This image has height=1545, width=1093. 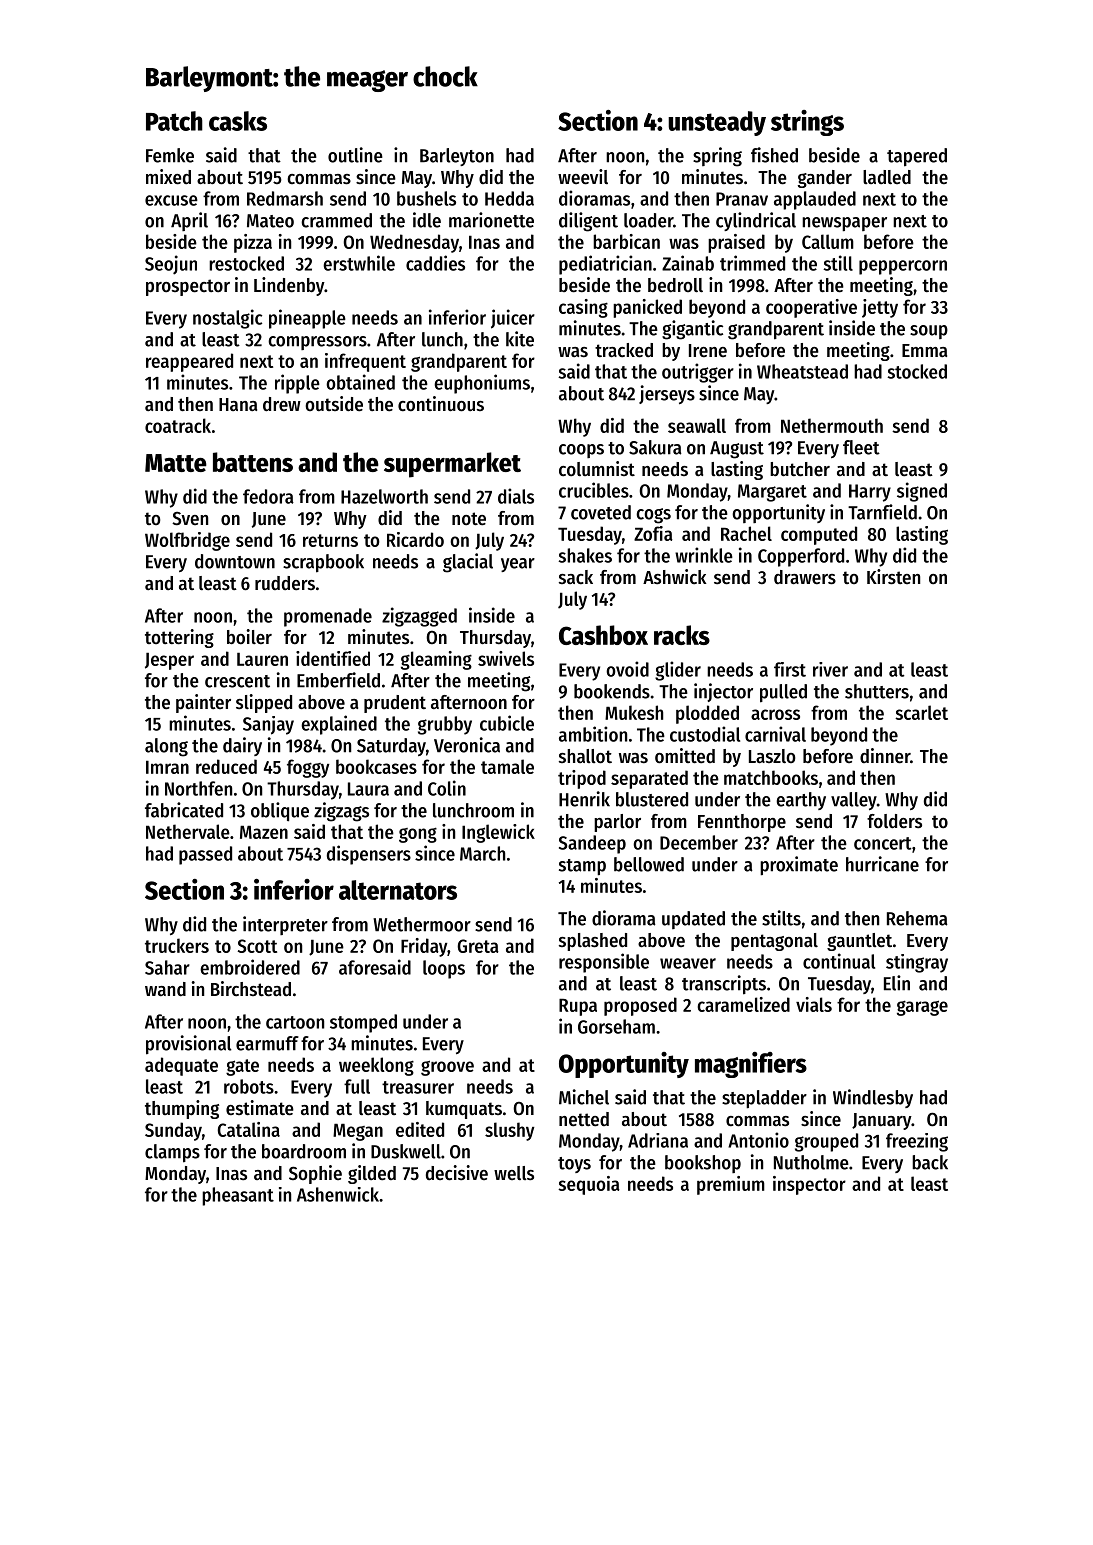 What do you see at coordinates (270, 221) in the image?
I see `Mateo` at bounding box center [270, 221].
